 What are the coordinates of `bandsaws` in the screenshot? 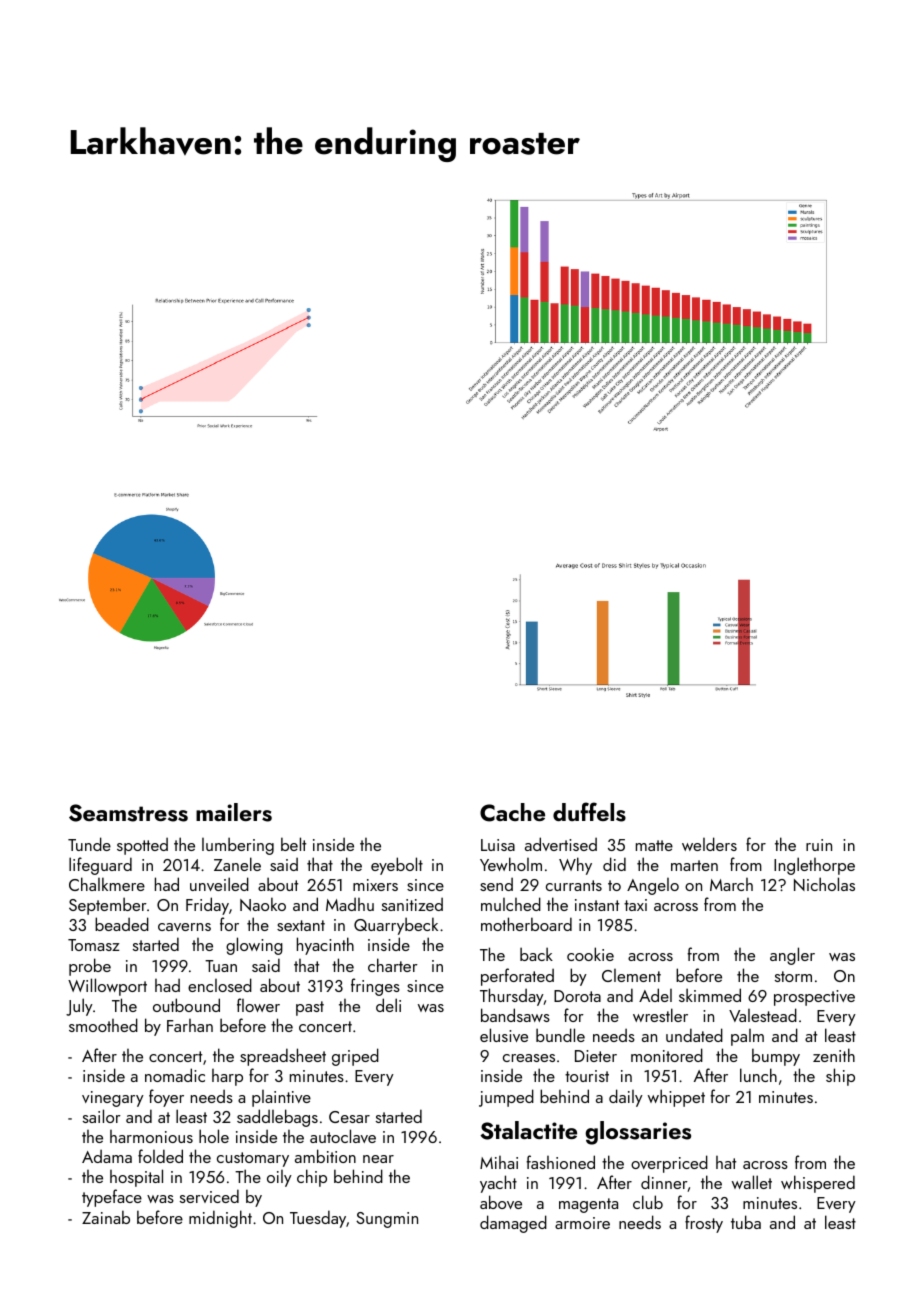 It's located at (515, 1015).
